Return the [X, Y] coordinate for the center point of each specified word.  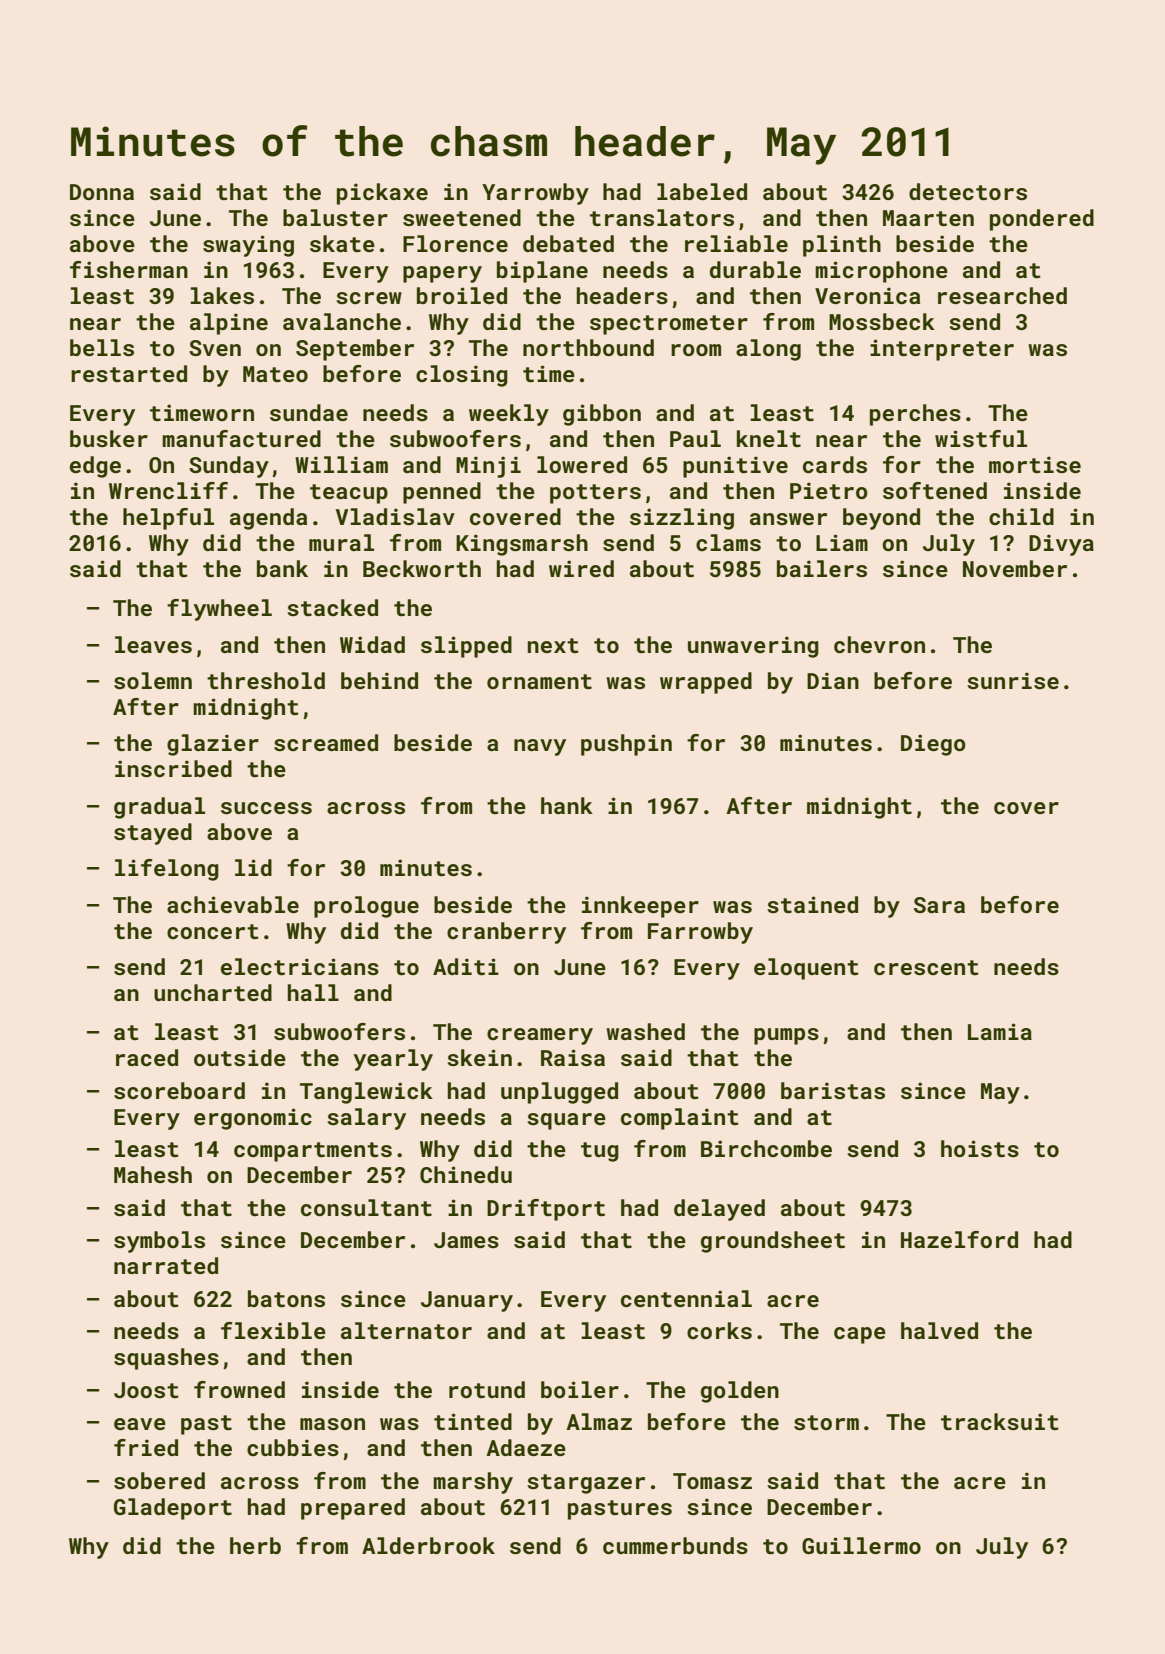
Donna [102, 192]
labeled [702, 191]
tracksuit [999, 1421]
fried [146, 1447]
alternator [406, 1330]
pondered [1042, 220]
